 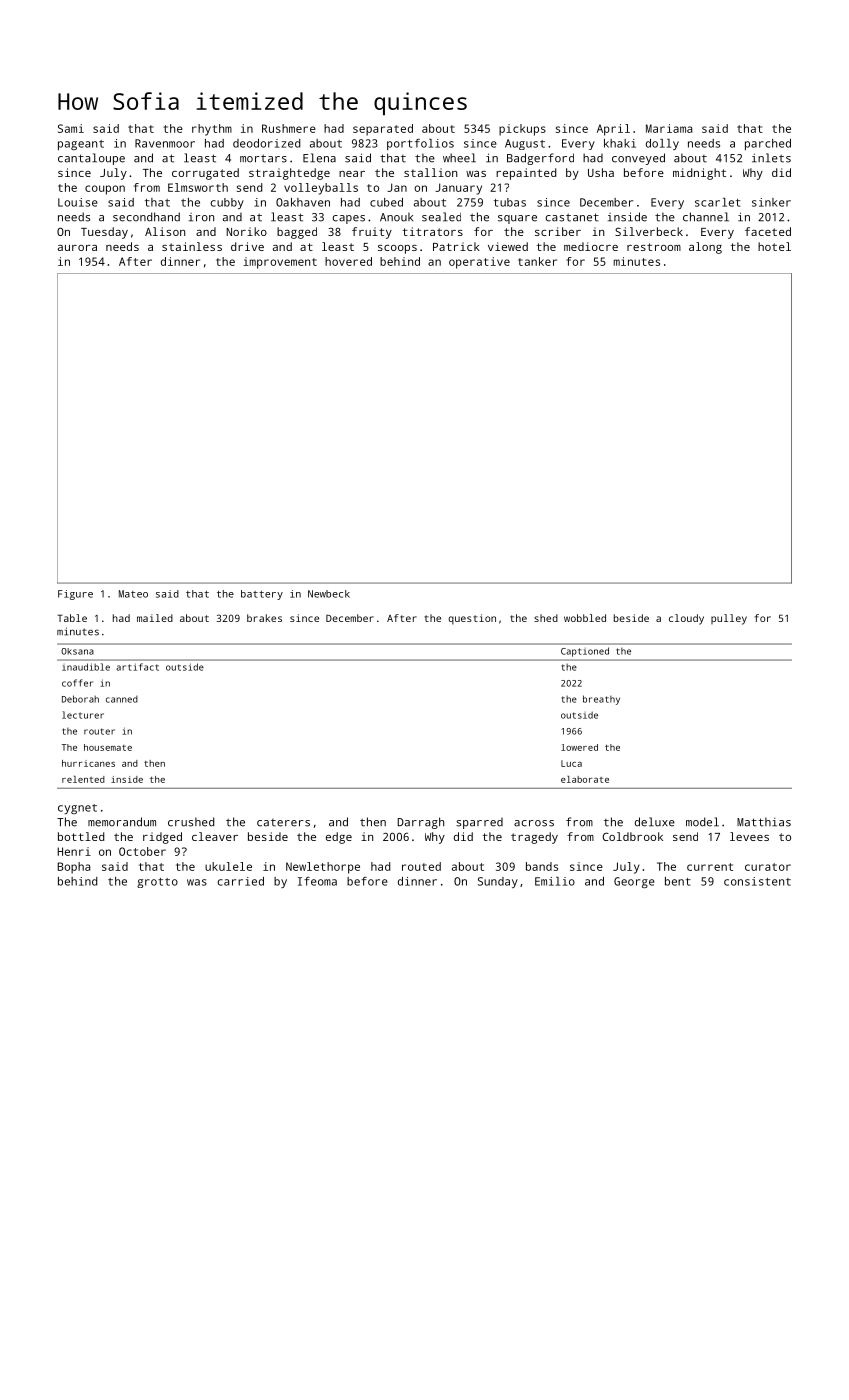 I want to click on tanker, so click(x=537, y=261).
